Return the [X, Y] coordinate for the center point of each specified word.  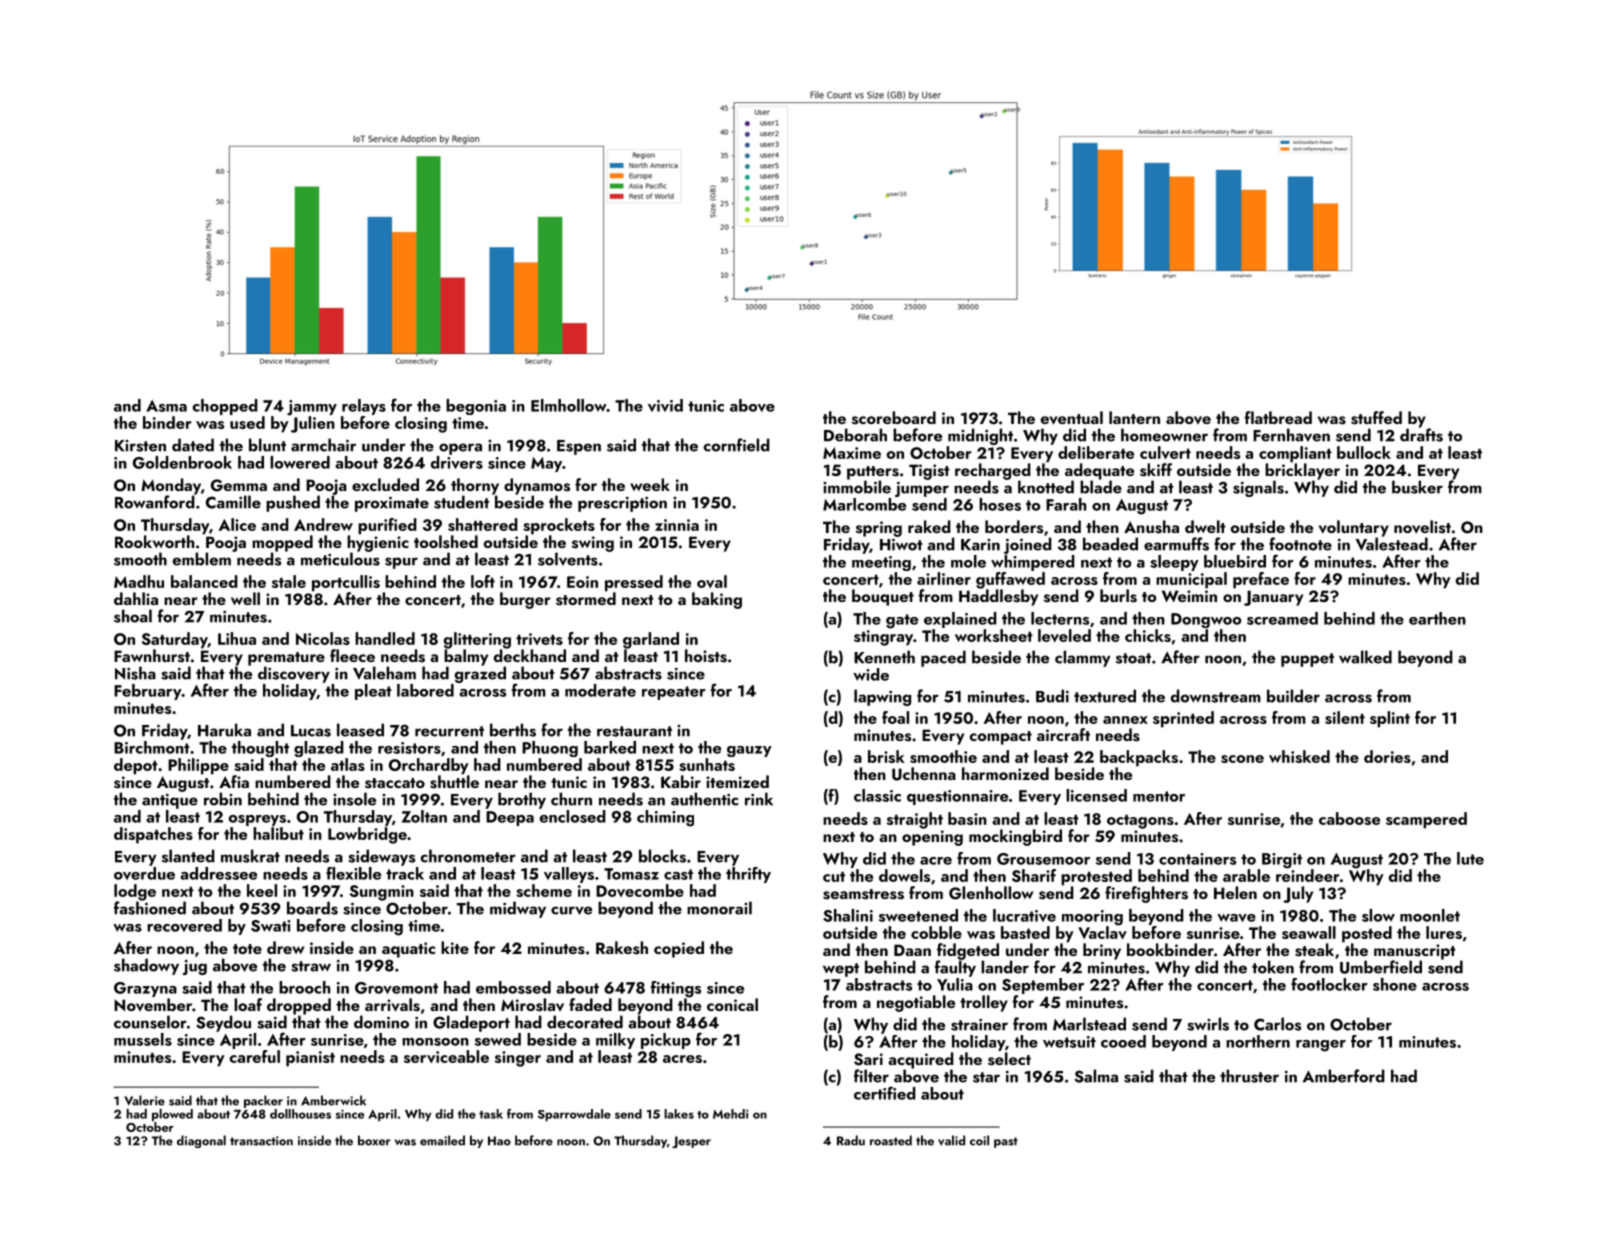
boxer [374, 1140]
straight [915, 820]
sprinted [1183, 719]
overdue [144, 873]
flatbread [1278, 417]
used [247, 422]
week [650, 484]
